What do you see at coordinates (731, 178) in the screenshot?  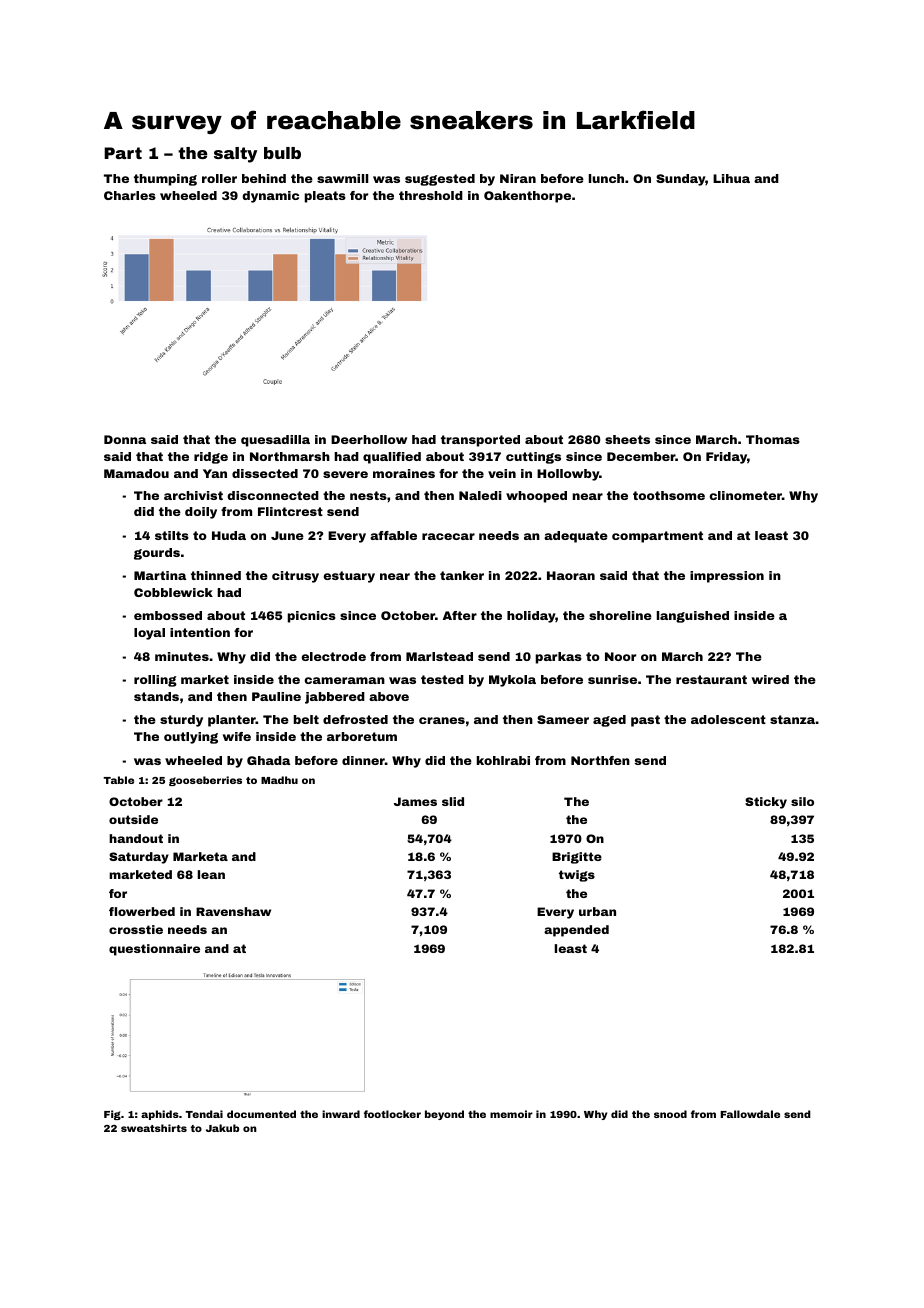 I see `Lihua` at bounding box center [731, 178].
